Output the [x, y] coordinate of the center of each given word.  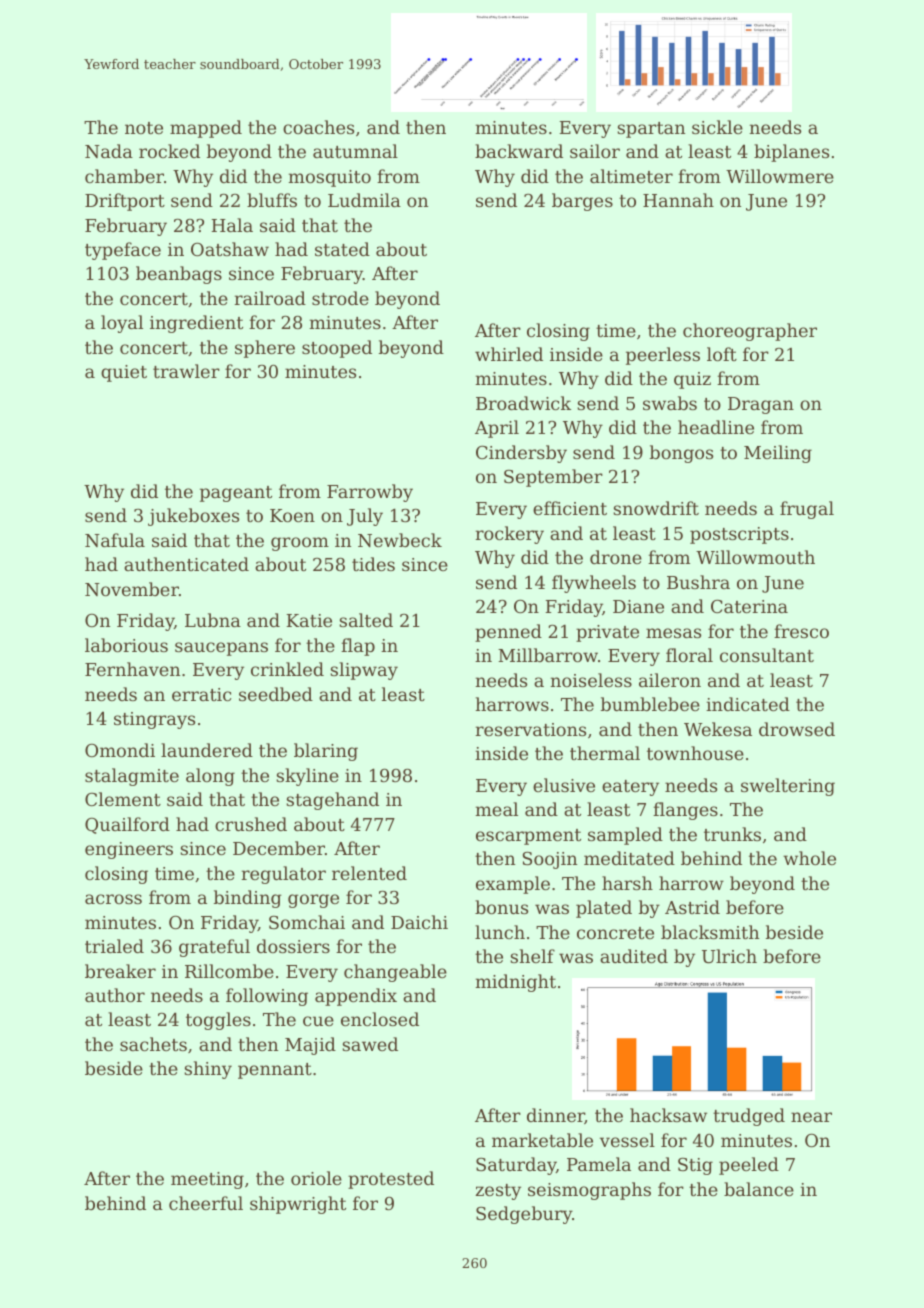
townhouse [695, 753]
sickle [717, 127]
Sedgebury [524, 1215]
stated [342, 249]
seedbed [276, 694]
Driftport [125, 202]
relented [369, 873]
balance [759, 1189]
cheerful [206, 1203]
